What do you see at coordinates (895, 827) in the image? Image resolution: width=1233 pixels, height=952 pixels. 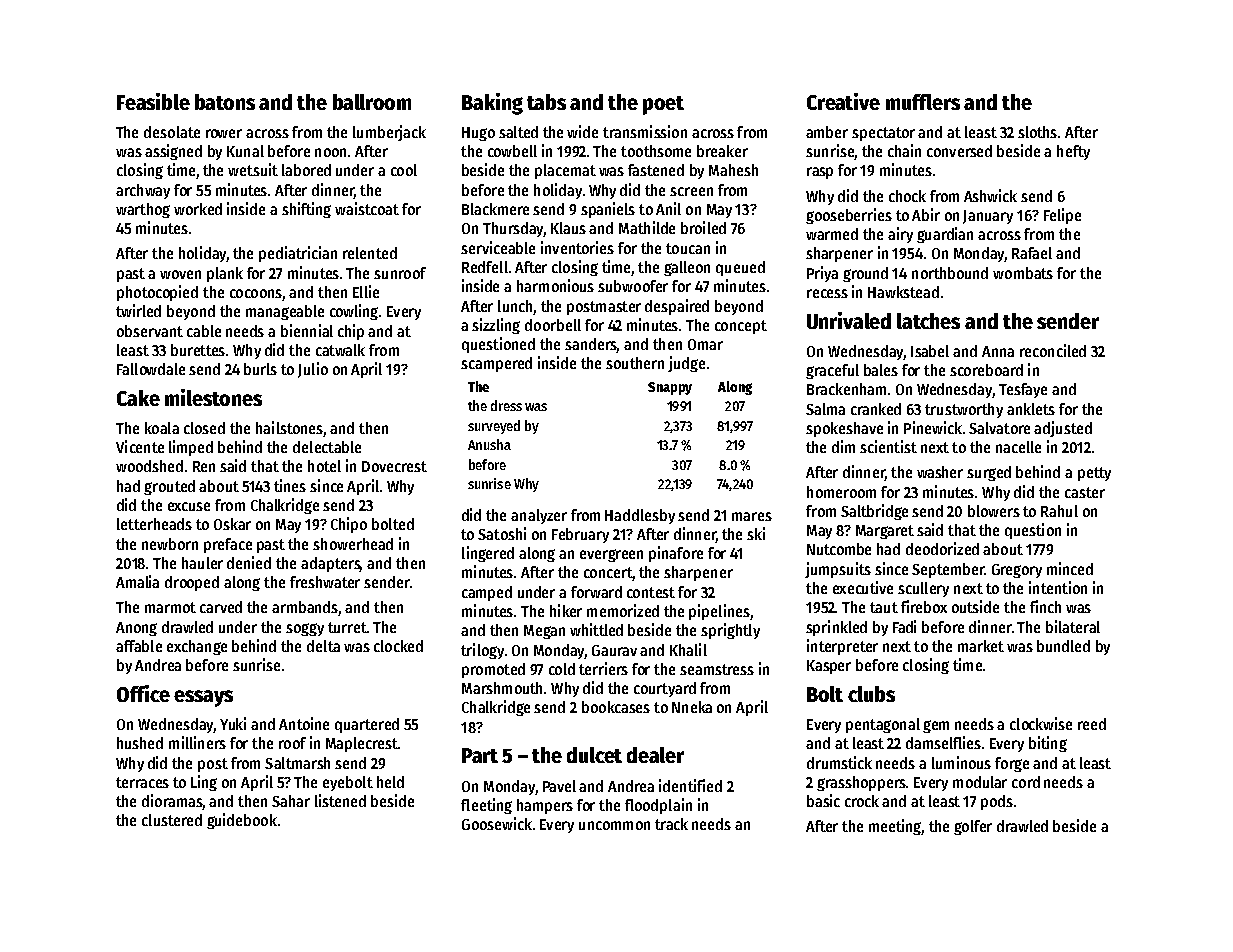 I see `meeting` at bounding box center [895, 827].
